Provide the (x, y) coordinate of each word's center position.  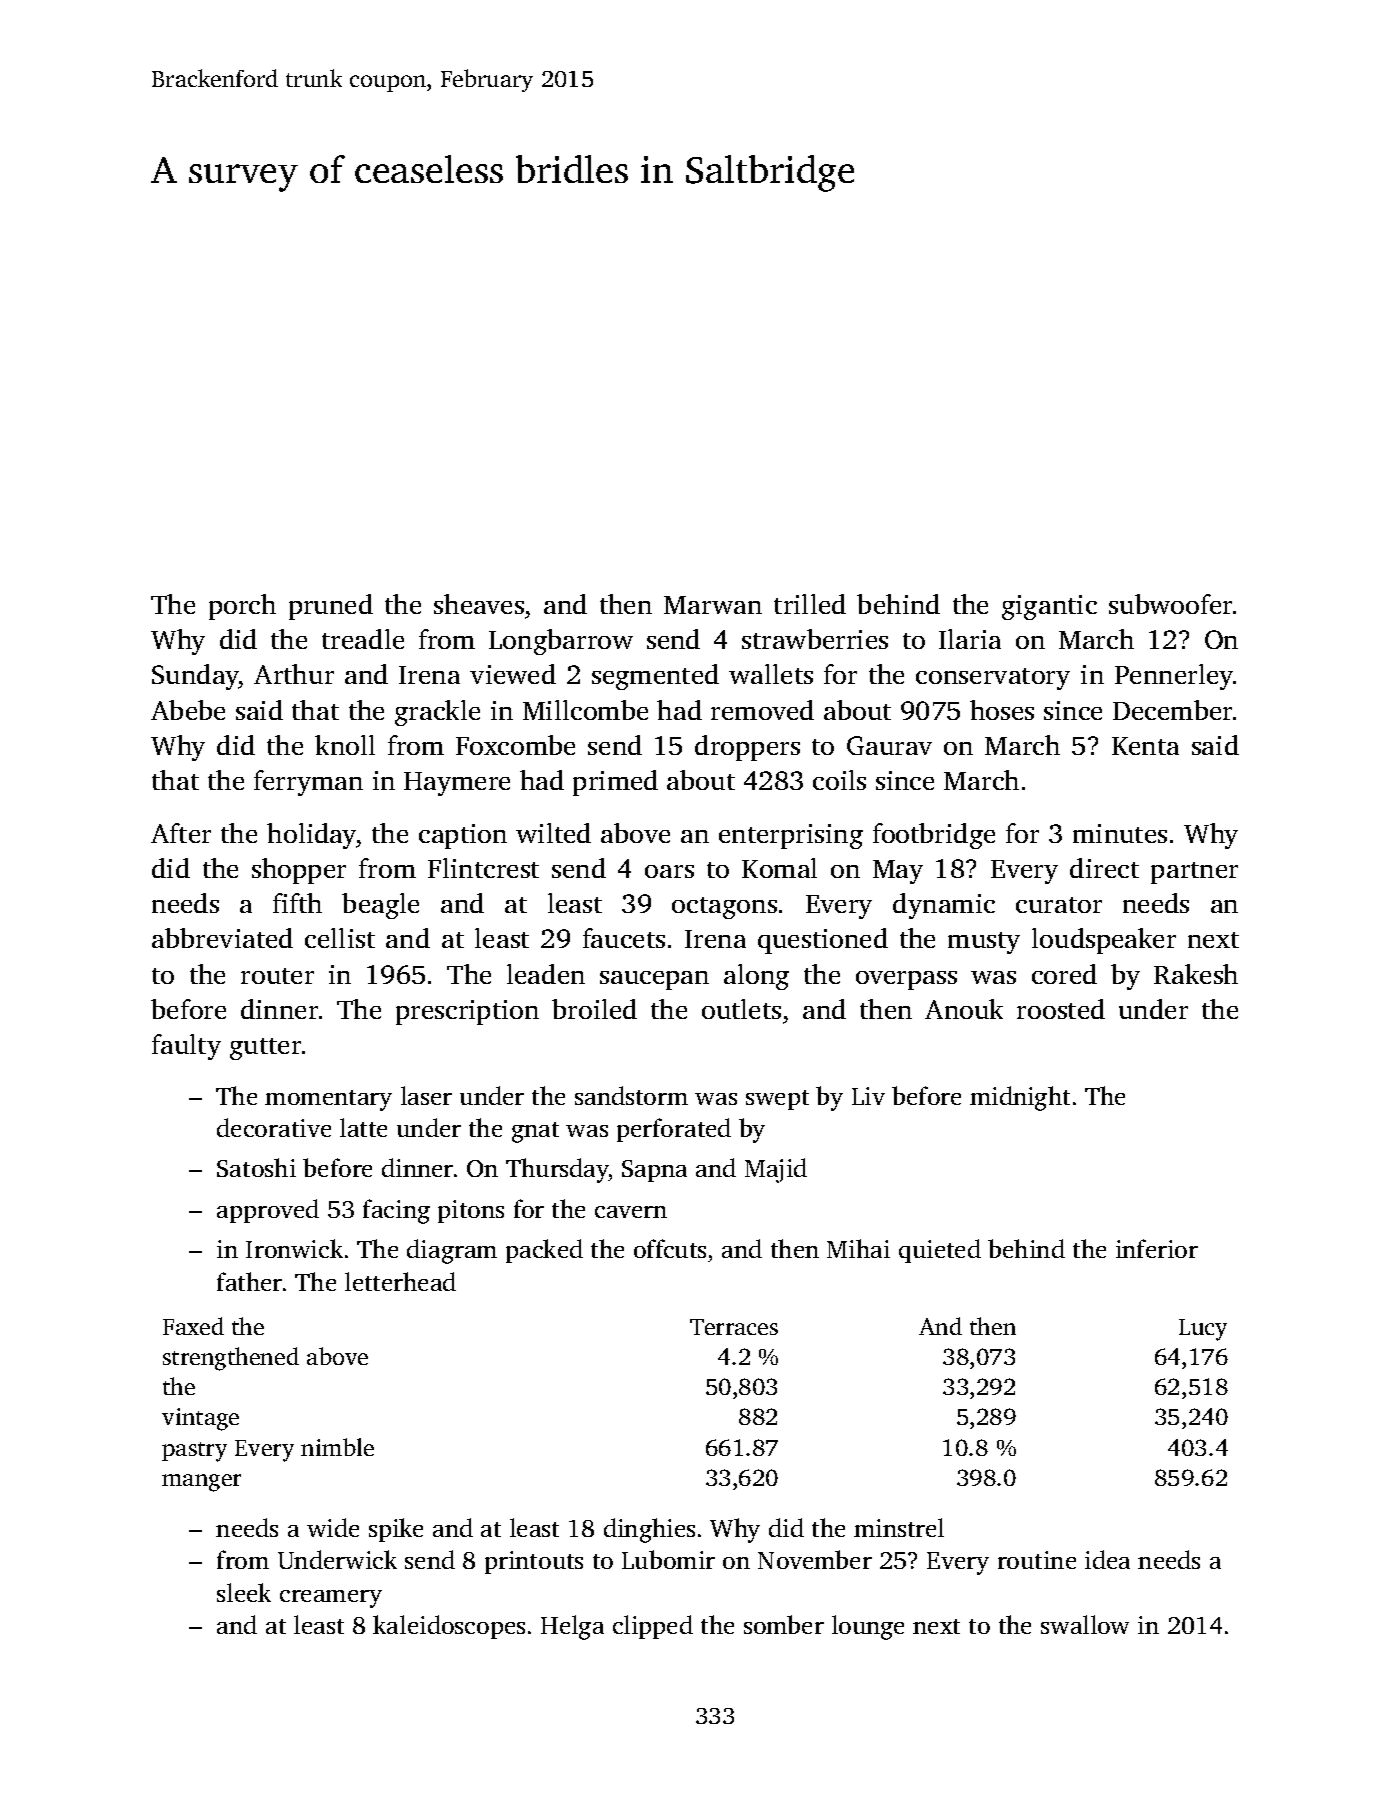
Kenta (1145, 746)
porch (242, 607)
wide (333, 1527)
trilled (810, 604)
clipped (653, 1627)
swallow (1085, 1624)
